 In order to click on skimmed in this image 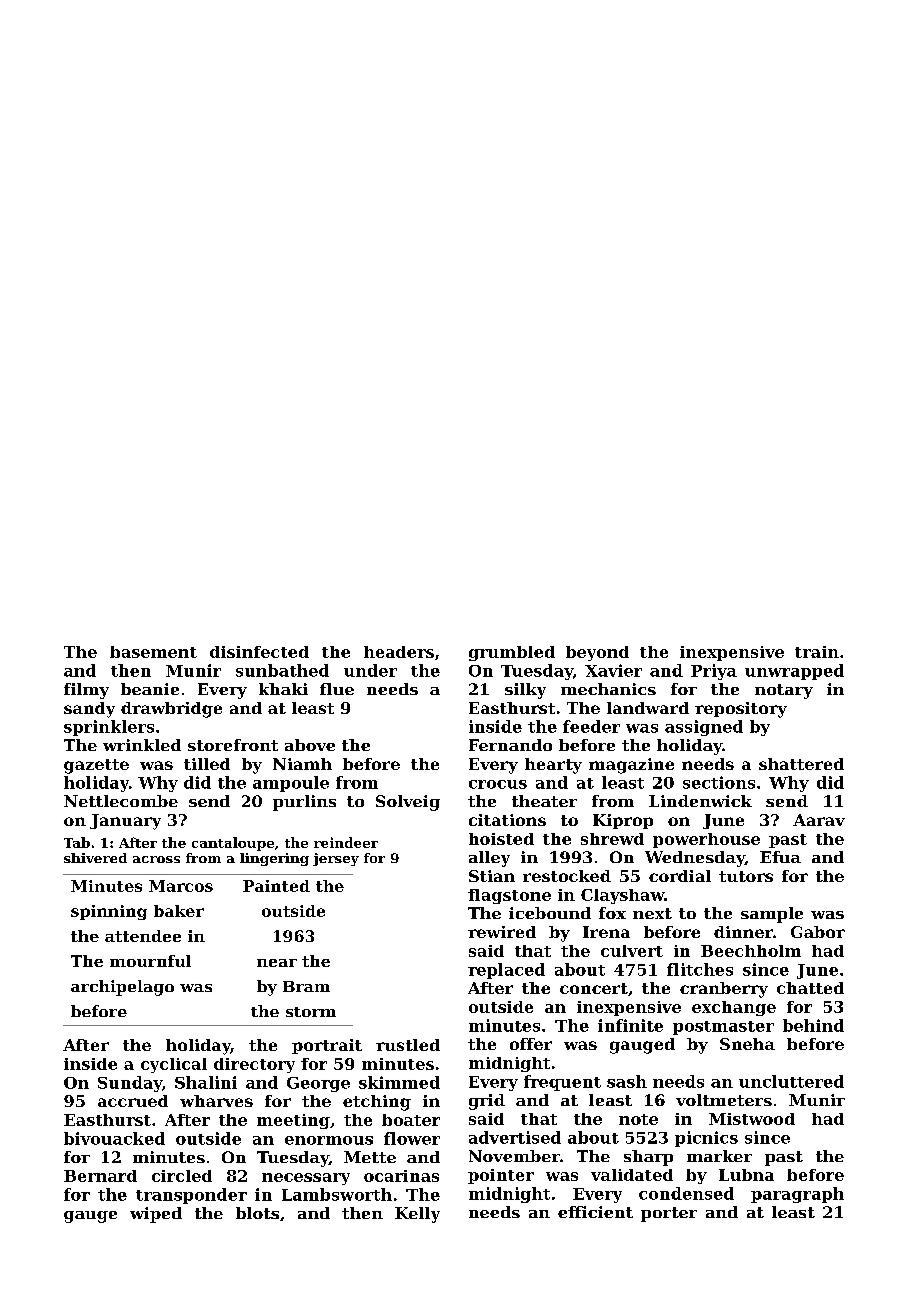, I will do `click(399, 1082)`.
